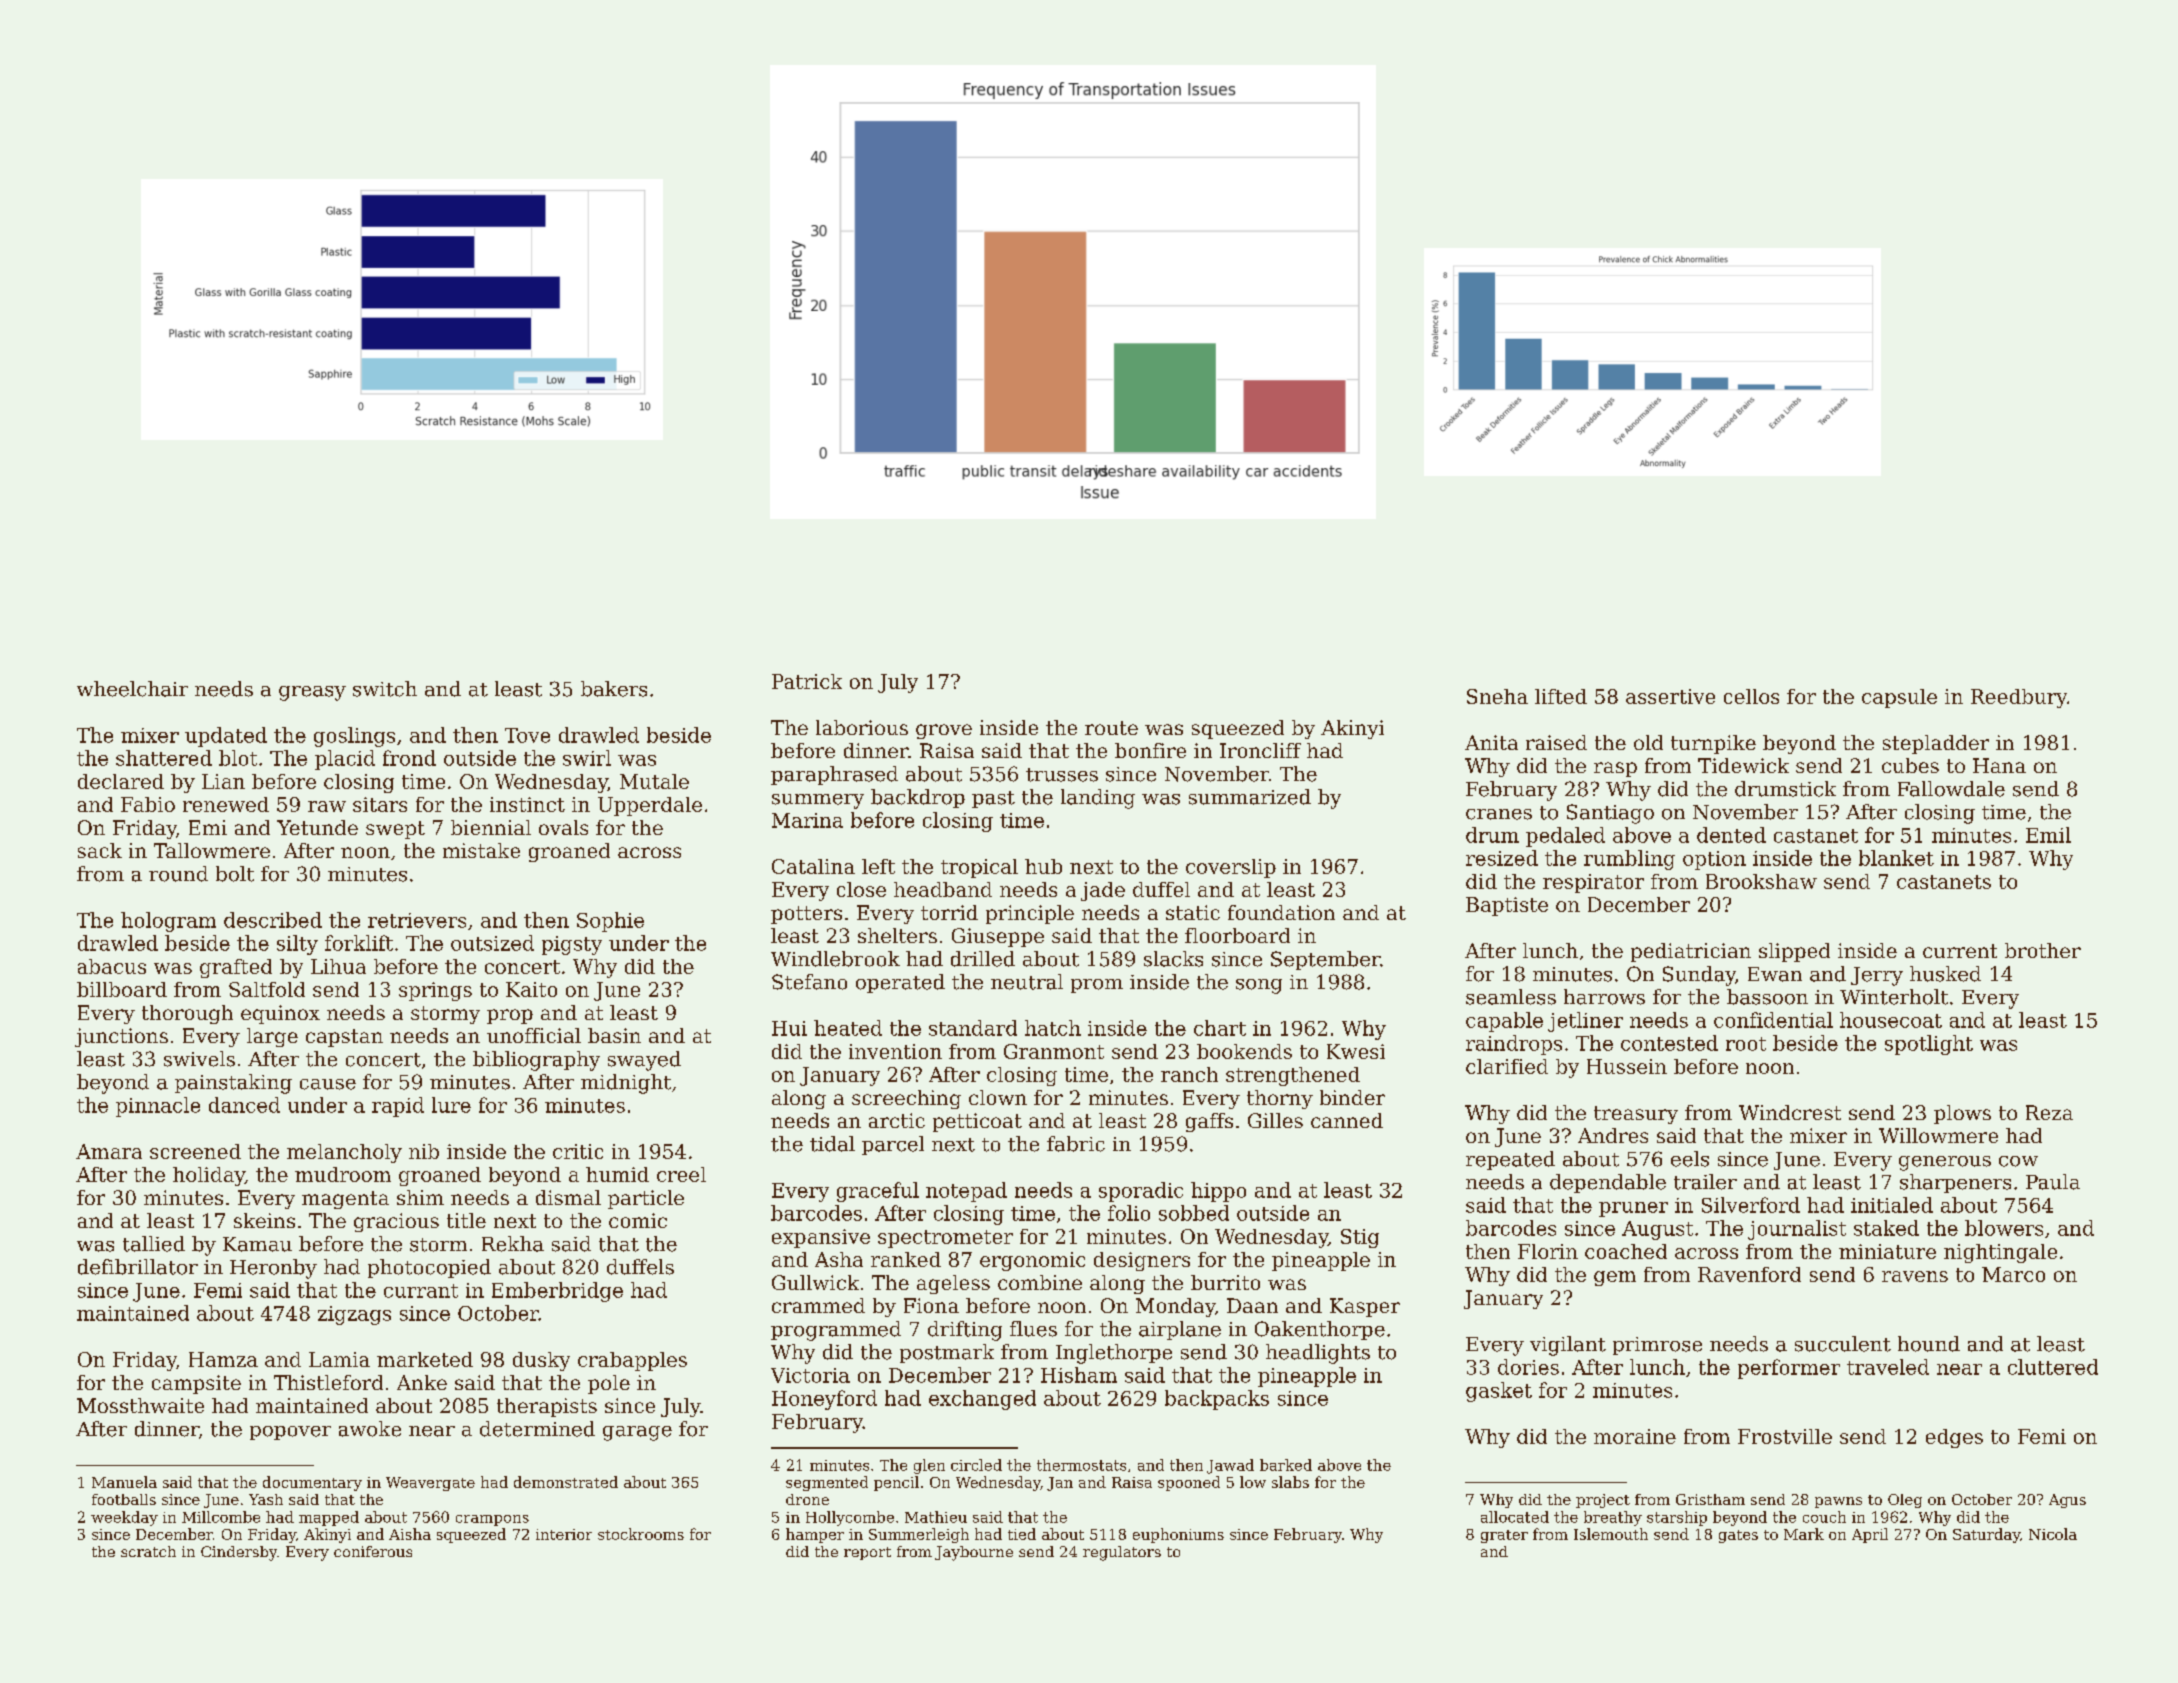 This document has width=2178, height=1683. What do you see at coordinates (2048, 835) in the document?
I see `Emil` at bounding box center [2048, 835].
